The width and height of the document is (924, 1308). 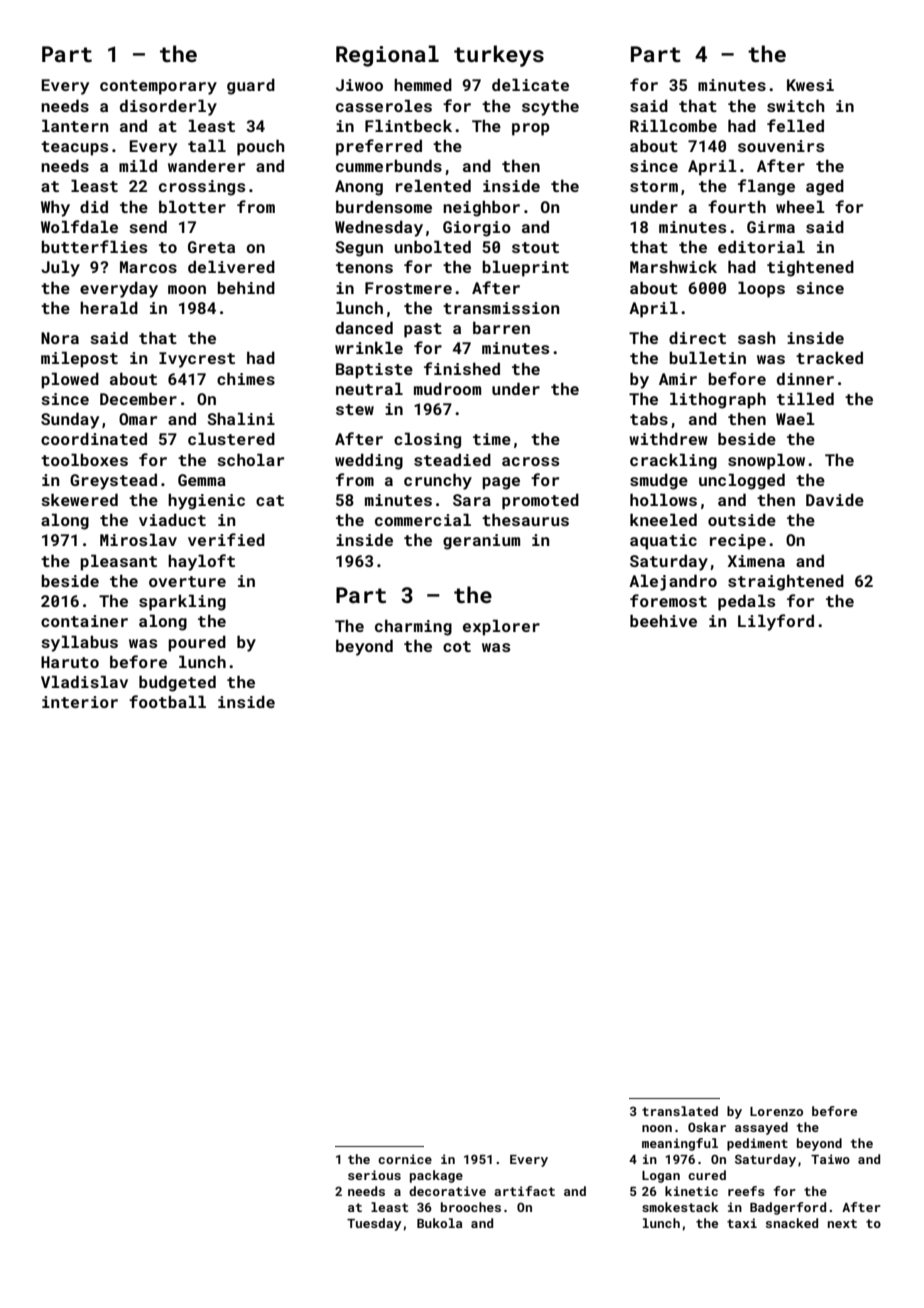 I want to click on skewered, so click(x=79, y=499).
